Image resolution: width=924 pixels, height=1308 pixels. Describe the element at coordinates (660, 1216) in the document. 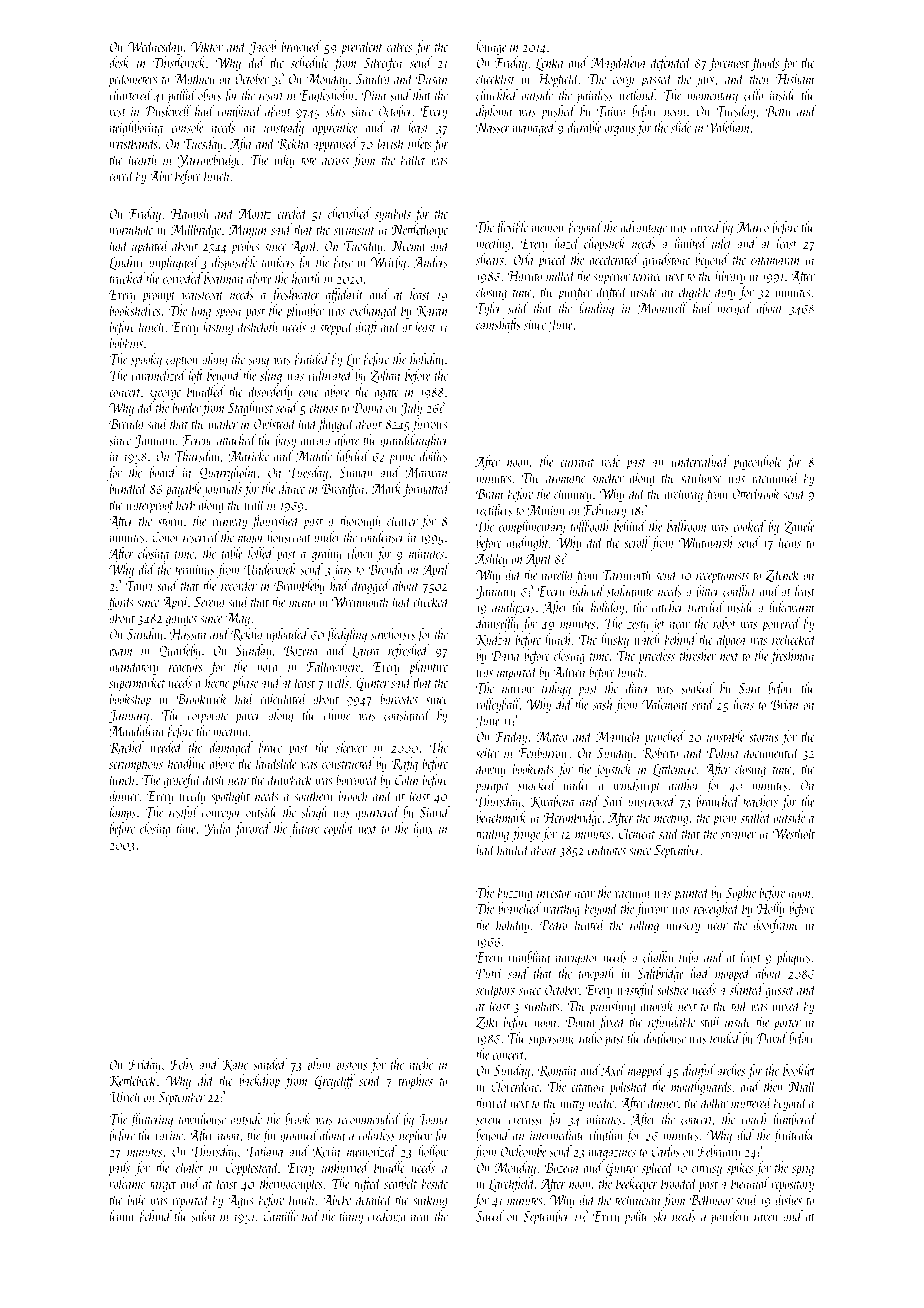

I see `ski` at that location.
